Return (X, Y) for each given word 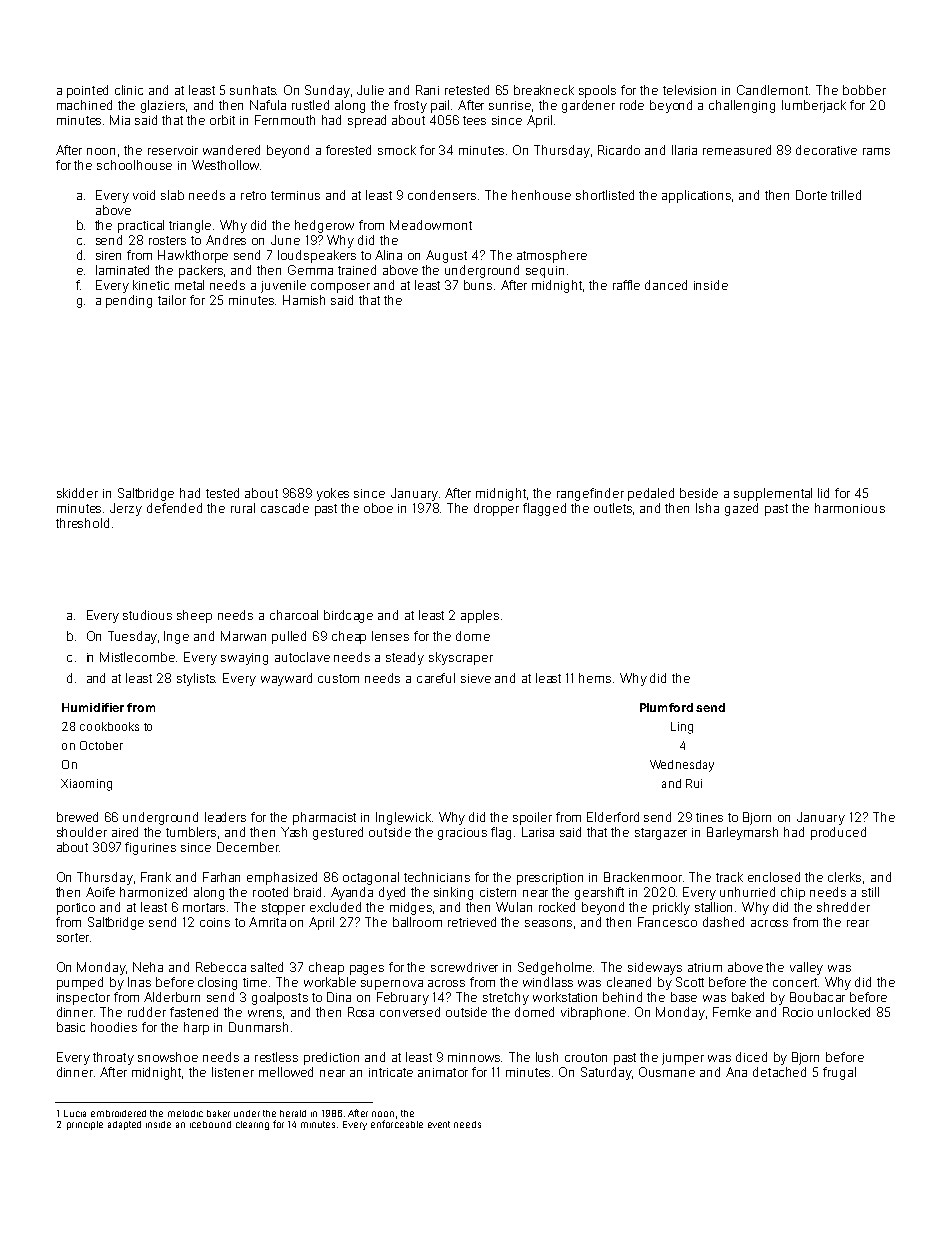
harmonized (153, 892)
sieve (476, 678)
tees (474, 120)
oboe (378, 508)
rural (243, 508)
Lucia (75, 1113)
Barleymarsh (742, 833)
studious (147, 615)
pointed (87, 91)
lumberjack (814, 106)
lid (823, 493)
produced (838, 833)
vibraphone (593, 1013)
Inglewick (403, 818)
